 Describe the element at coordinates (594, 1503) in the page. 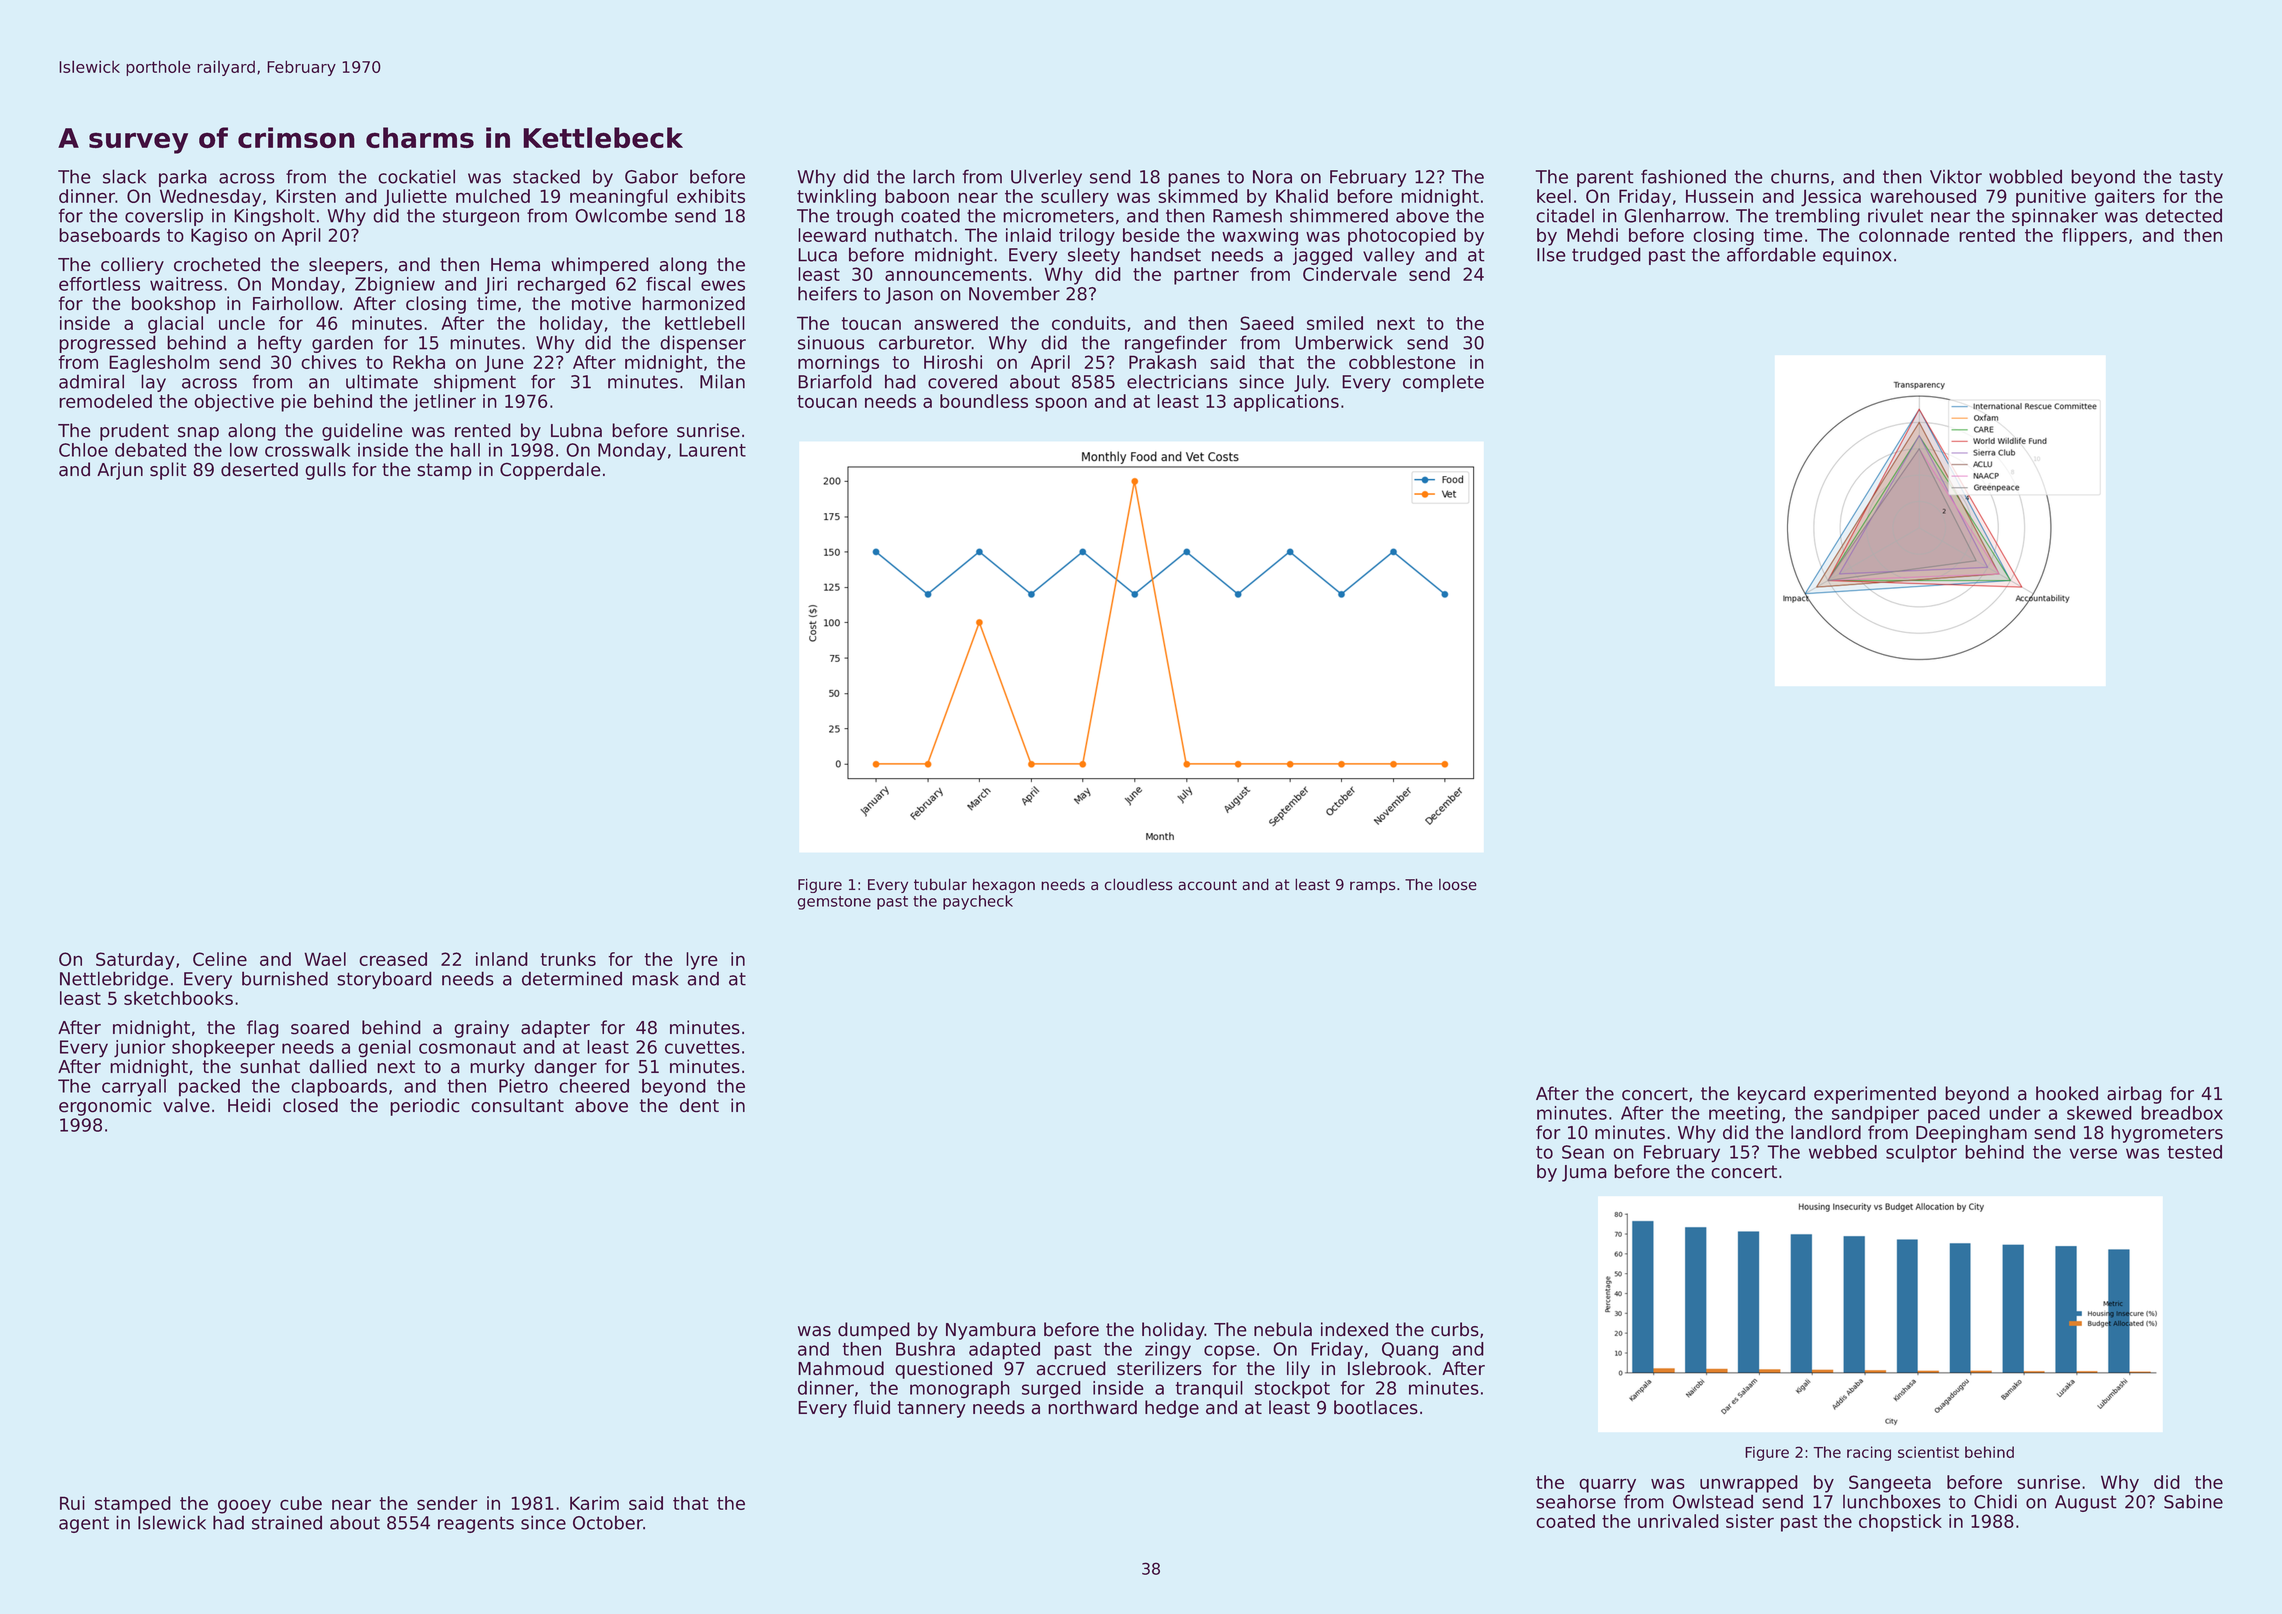

I see `Karim` at that location.
